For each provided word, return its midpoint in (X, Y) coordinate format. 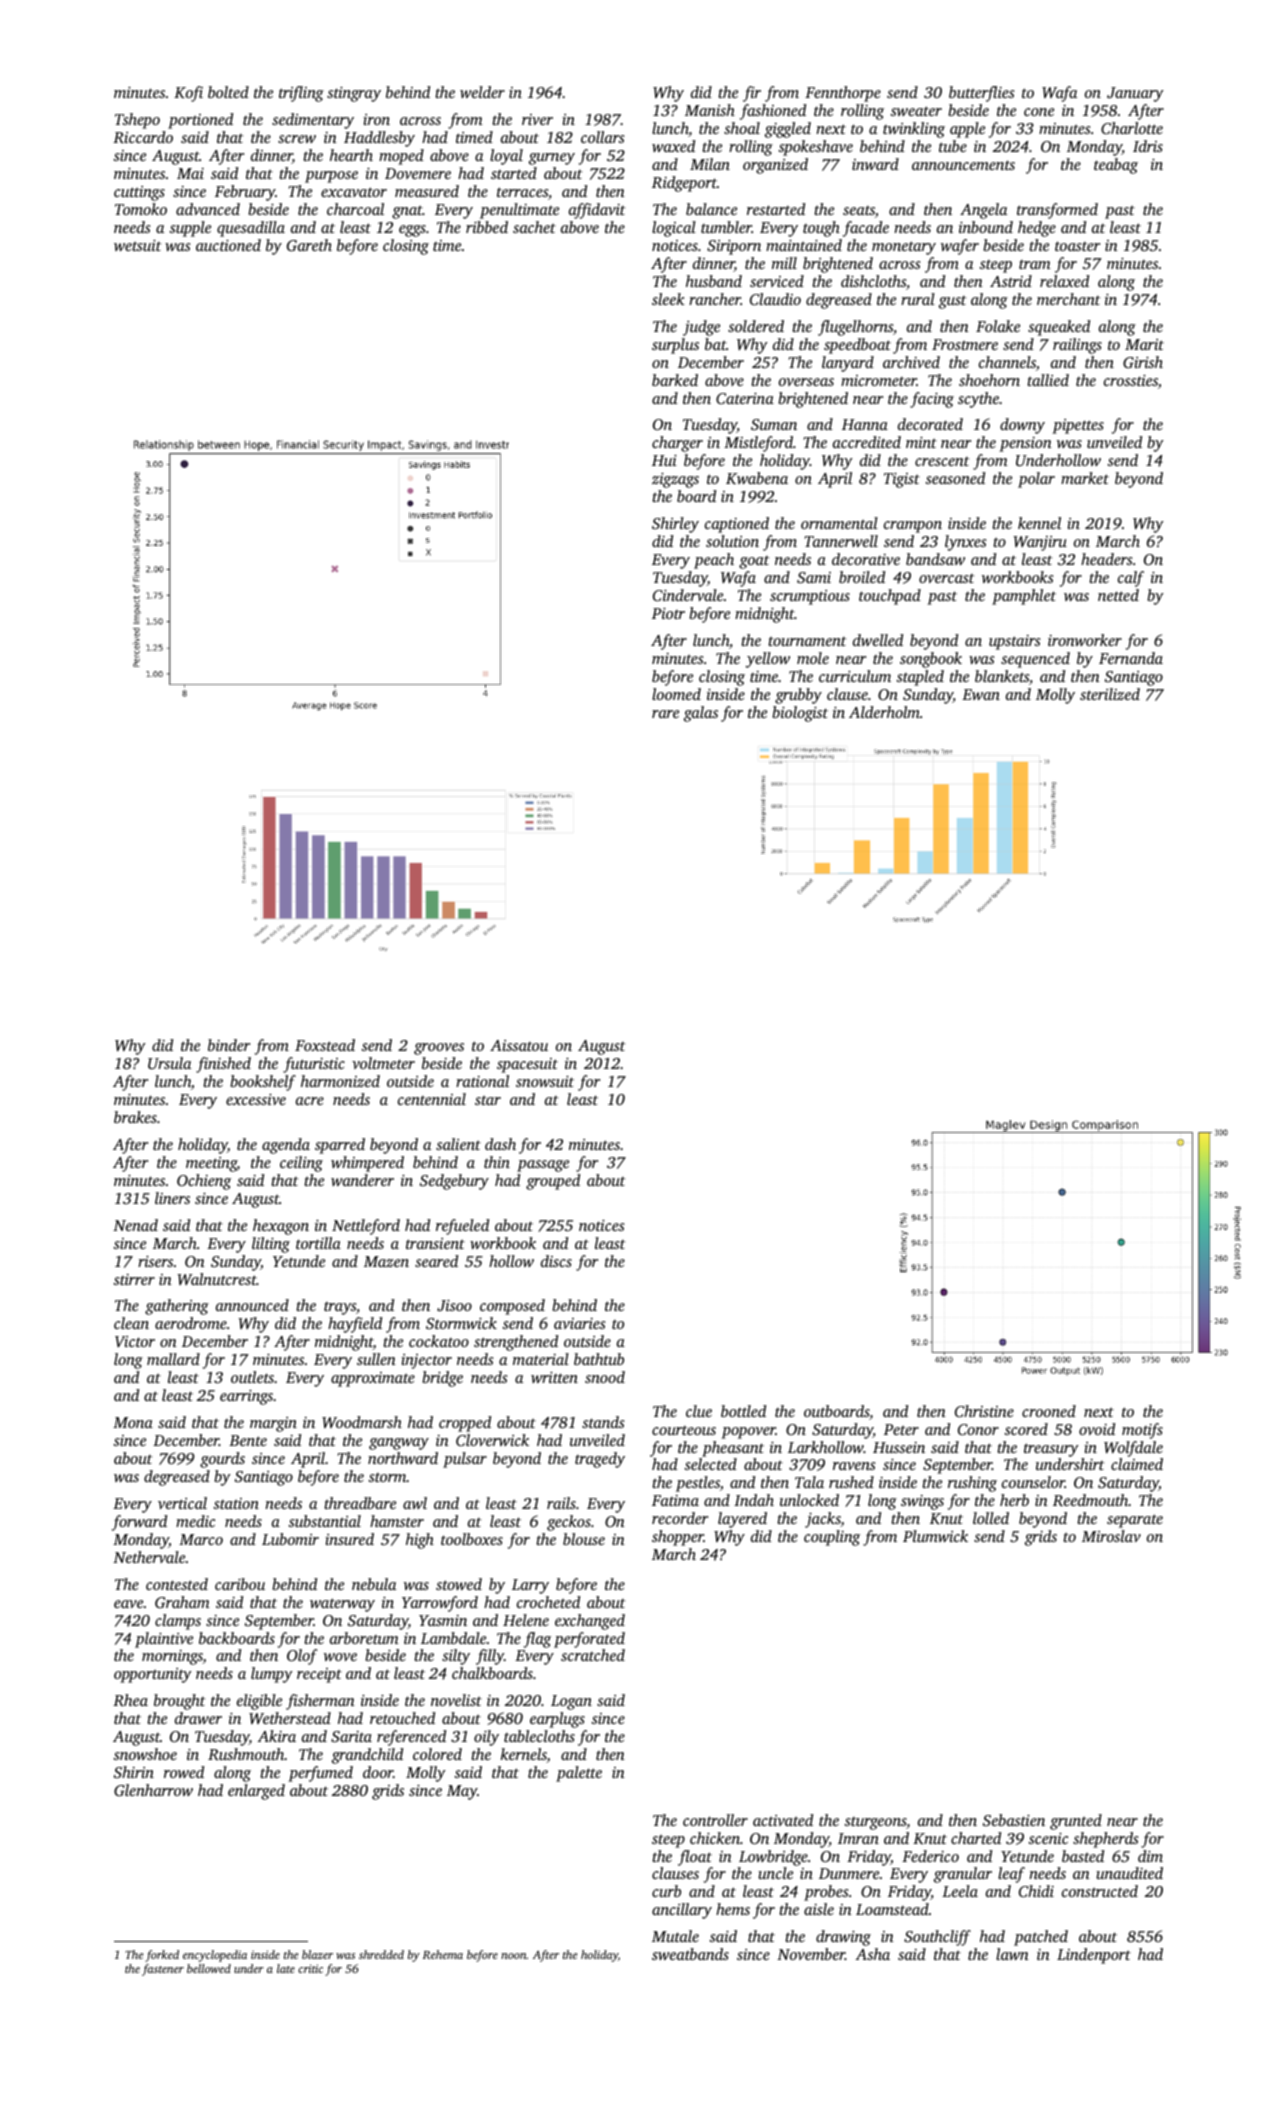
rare (665, 714)
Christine (984, 1411)
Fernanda (1131, 658)
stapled (920, 678)
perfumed (320, 1774)
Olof (302, 1657)
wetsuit (137, 245)
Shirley (675, 525)
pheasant (733, 1449)
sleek (668, 299)
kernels (524, 1755)
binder (229, 1045)
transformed (1057, 211)
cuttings (139, 193)
